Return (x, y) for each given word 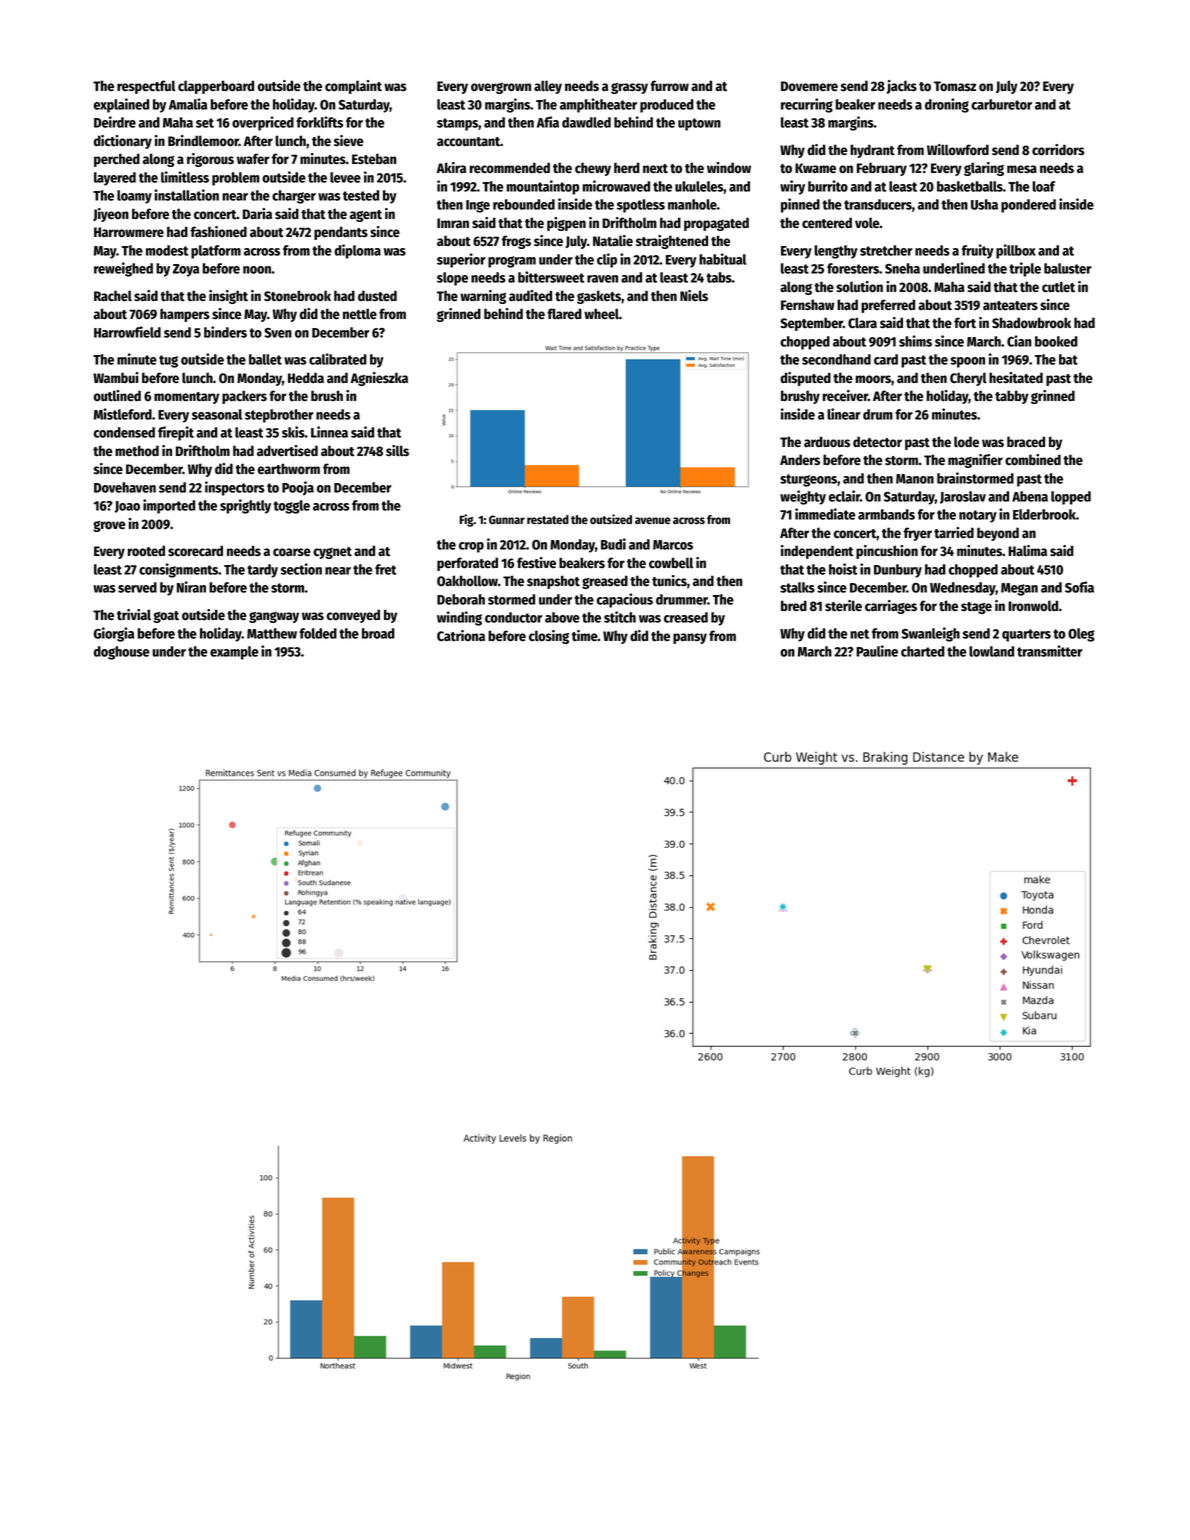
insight (228, 297)
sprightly (245, 506)
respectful (146, 87)
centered (827, 222)
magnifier (975, 461)
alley (548, 87)
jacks (902, 87)
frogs (516, 242)
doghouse (122, 653)
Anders (800, 459)
